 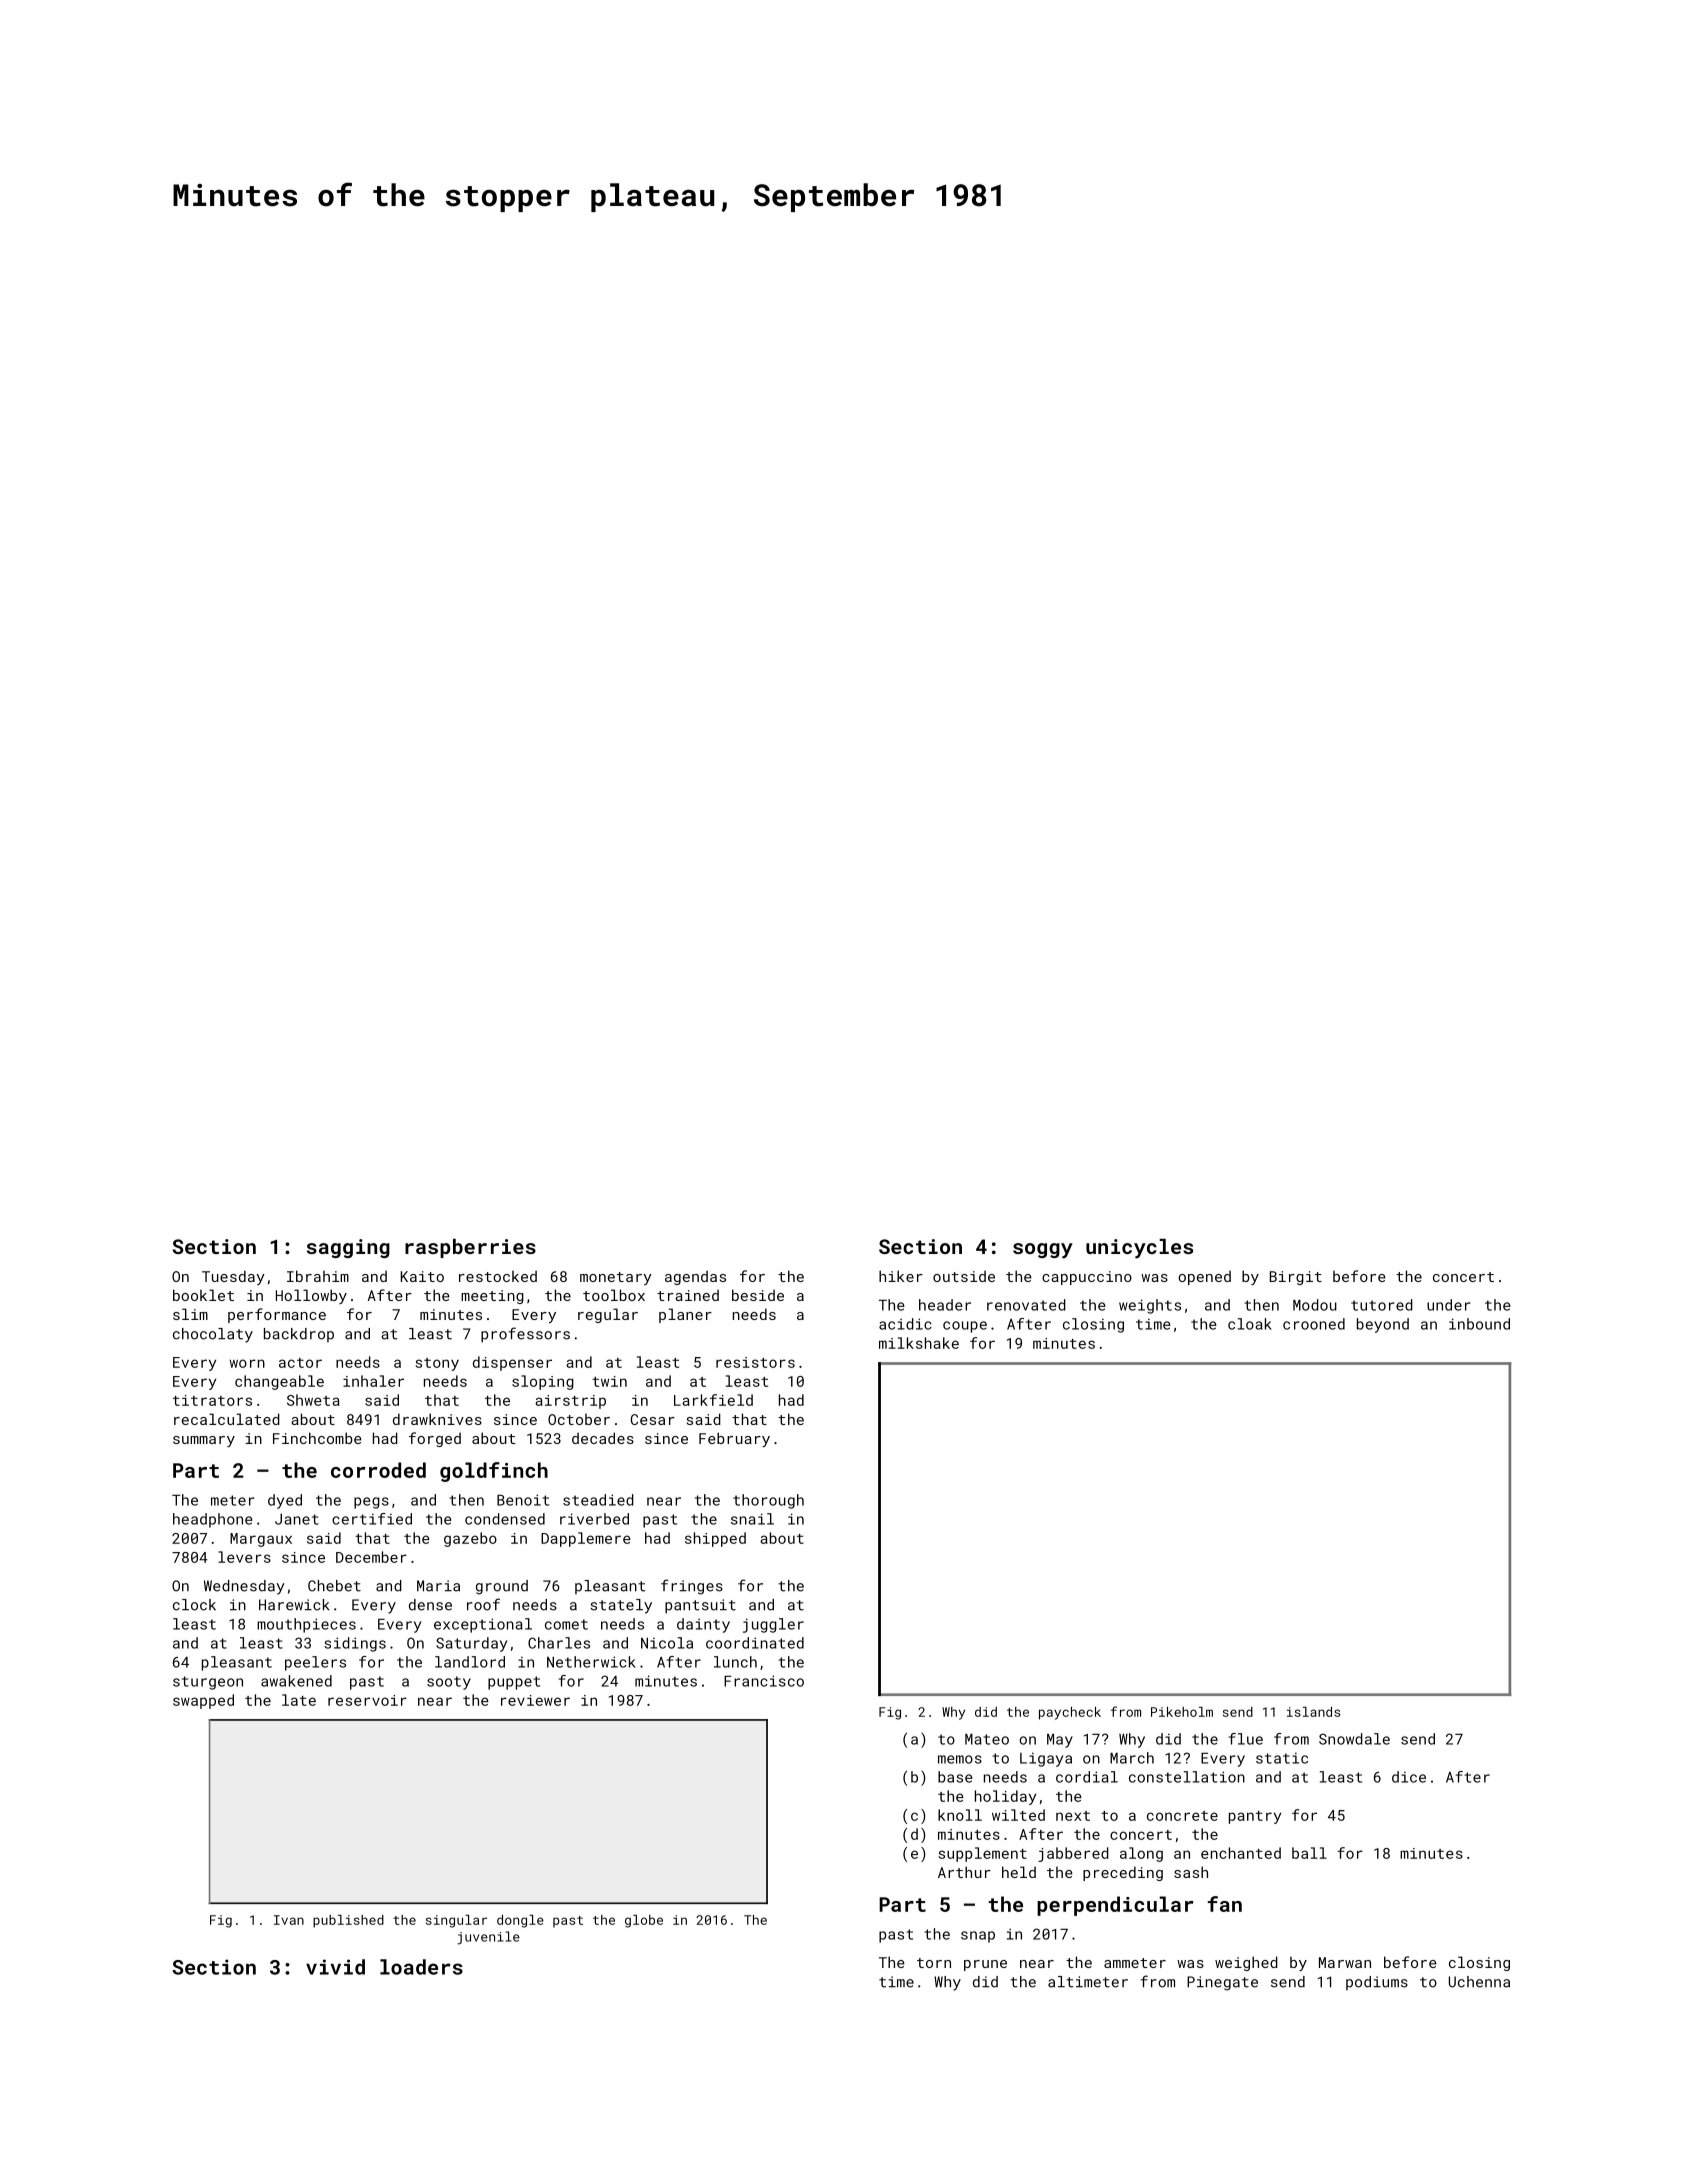 What do you see at coordinates (768, 1501) in the screenshot?
I see `thorough` at bounding box center [768, 1501].
